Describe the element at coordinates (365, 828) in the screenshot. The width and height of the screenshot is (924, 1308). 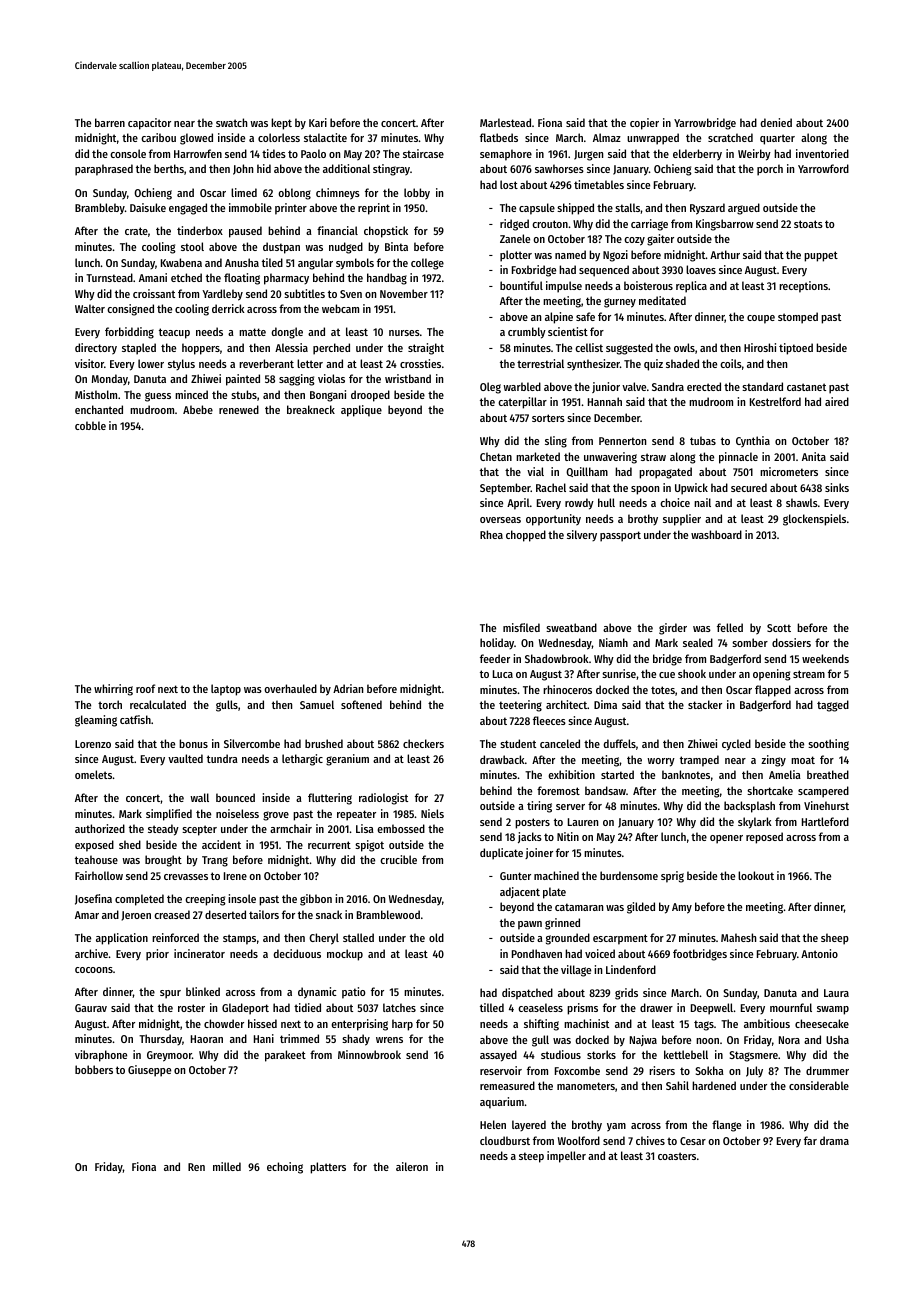
I see `Lisa` at that location.
